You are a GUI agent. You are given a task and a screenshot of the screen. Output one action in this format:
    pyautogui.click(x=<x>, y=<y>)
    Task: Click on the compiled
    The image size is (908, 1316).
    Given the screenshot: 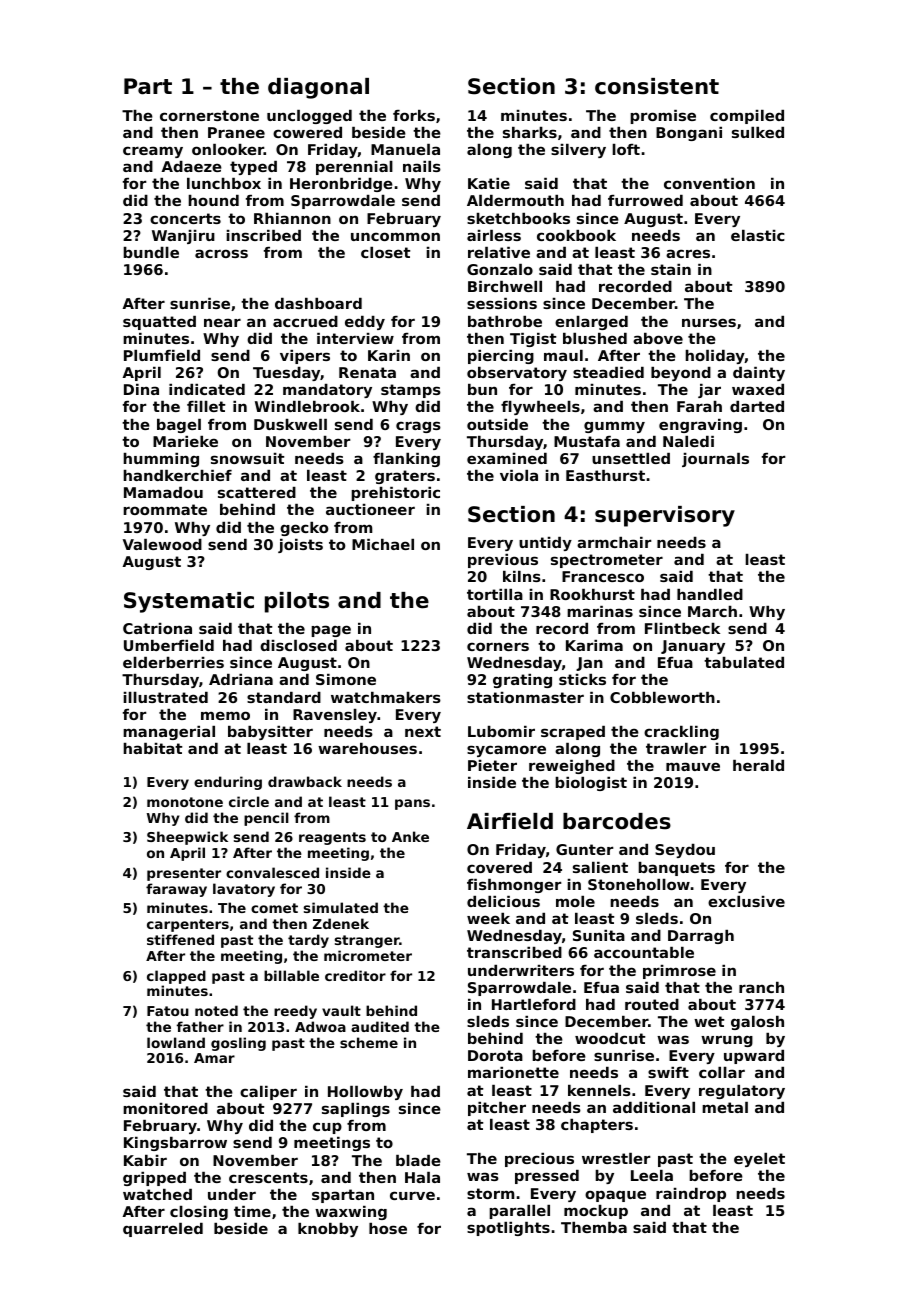 What is the action you would take?
    pyautogui.click(x=747, y=117)
